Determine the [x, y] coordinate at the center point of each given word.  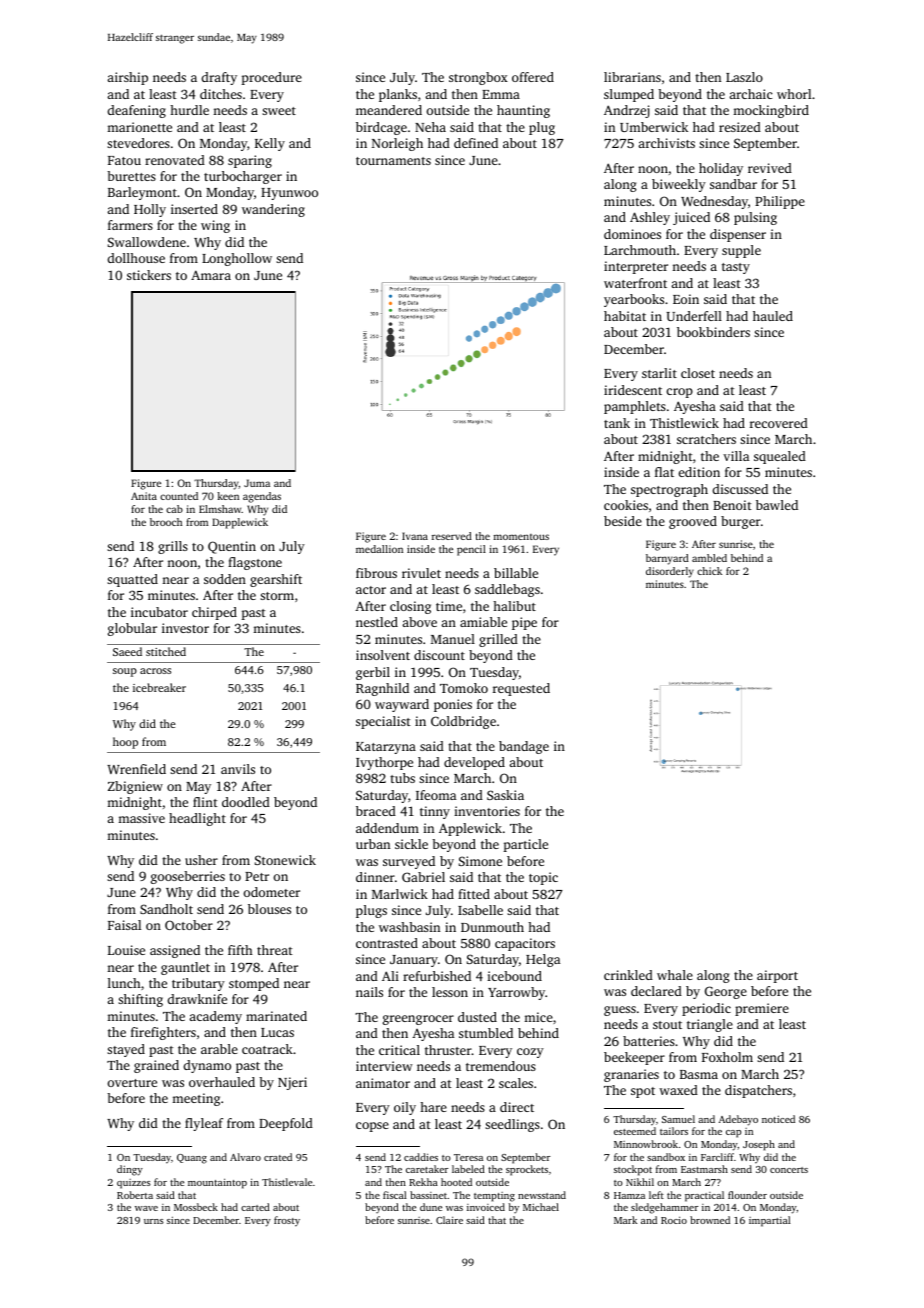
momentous [521, 537]
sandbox [666, 1157]
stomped [254, 984]
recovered [779, 423]
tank [617, 423]
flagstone [255, 563]
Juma [257, 483]
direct [517, 1107]
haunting [523, 111]
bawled [777, 505]
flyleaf [204, 1124]
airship [128, 78]
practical [704, 1196]
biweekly [679, 185]
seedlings [512, 1125]
